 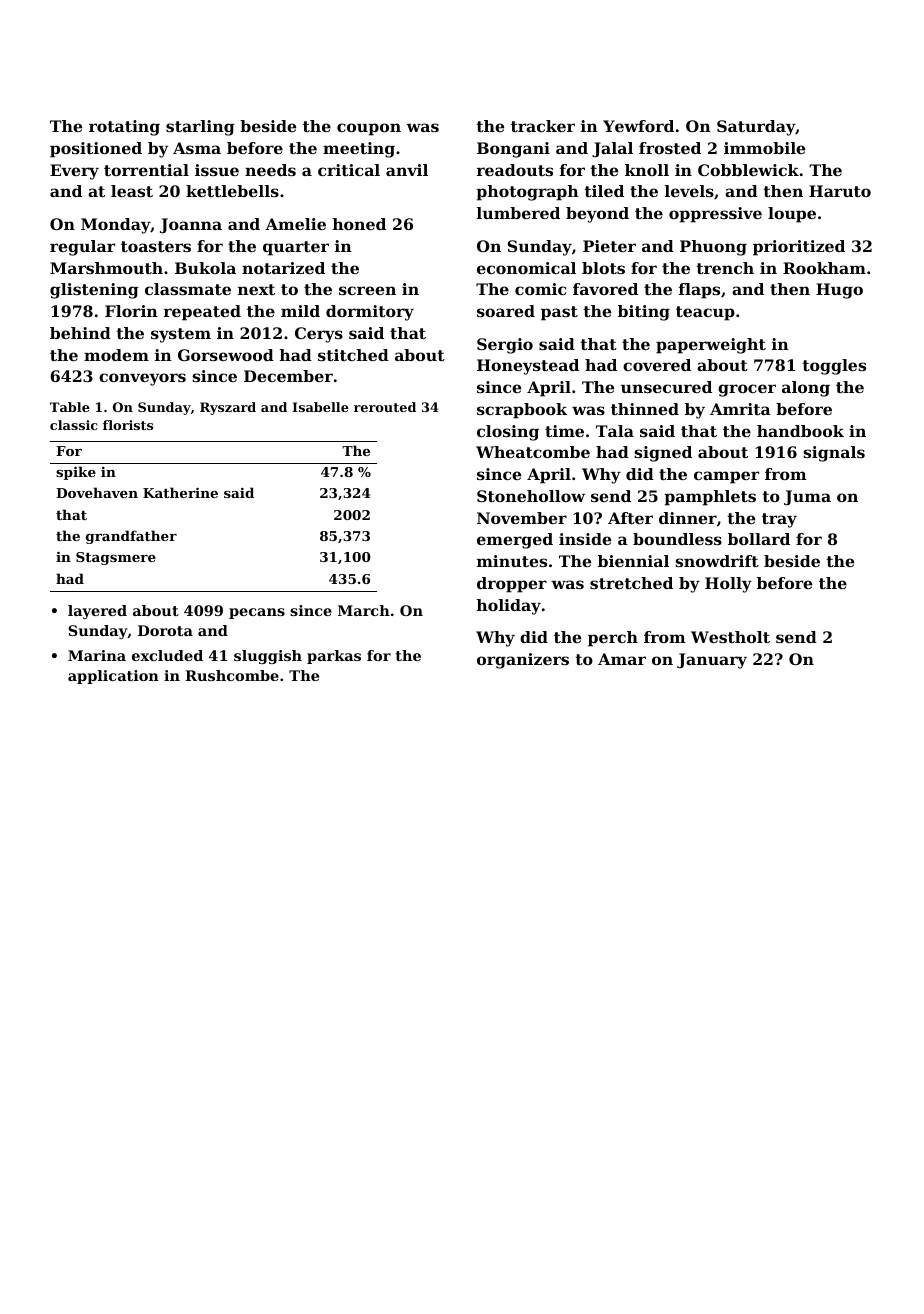 What do you see at coordinates (509, 607) in the image?
I see `holiday` at bounding box center [509, 607].
